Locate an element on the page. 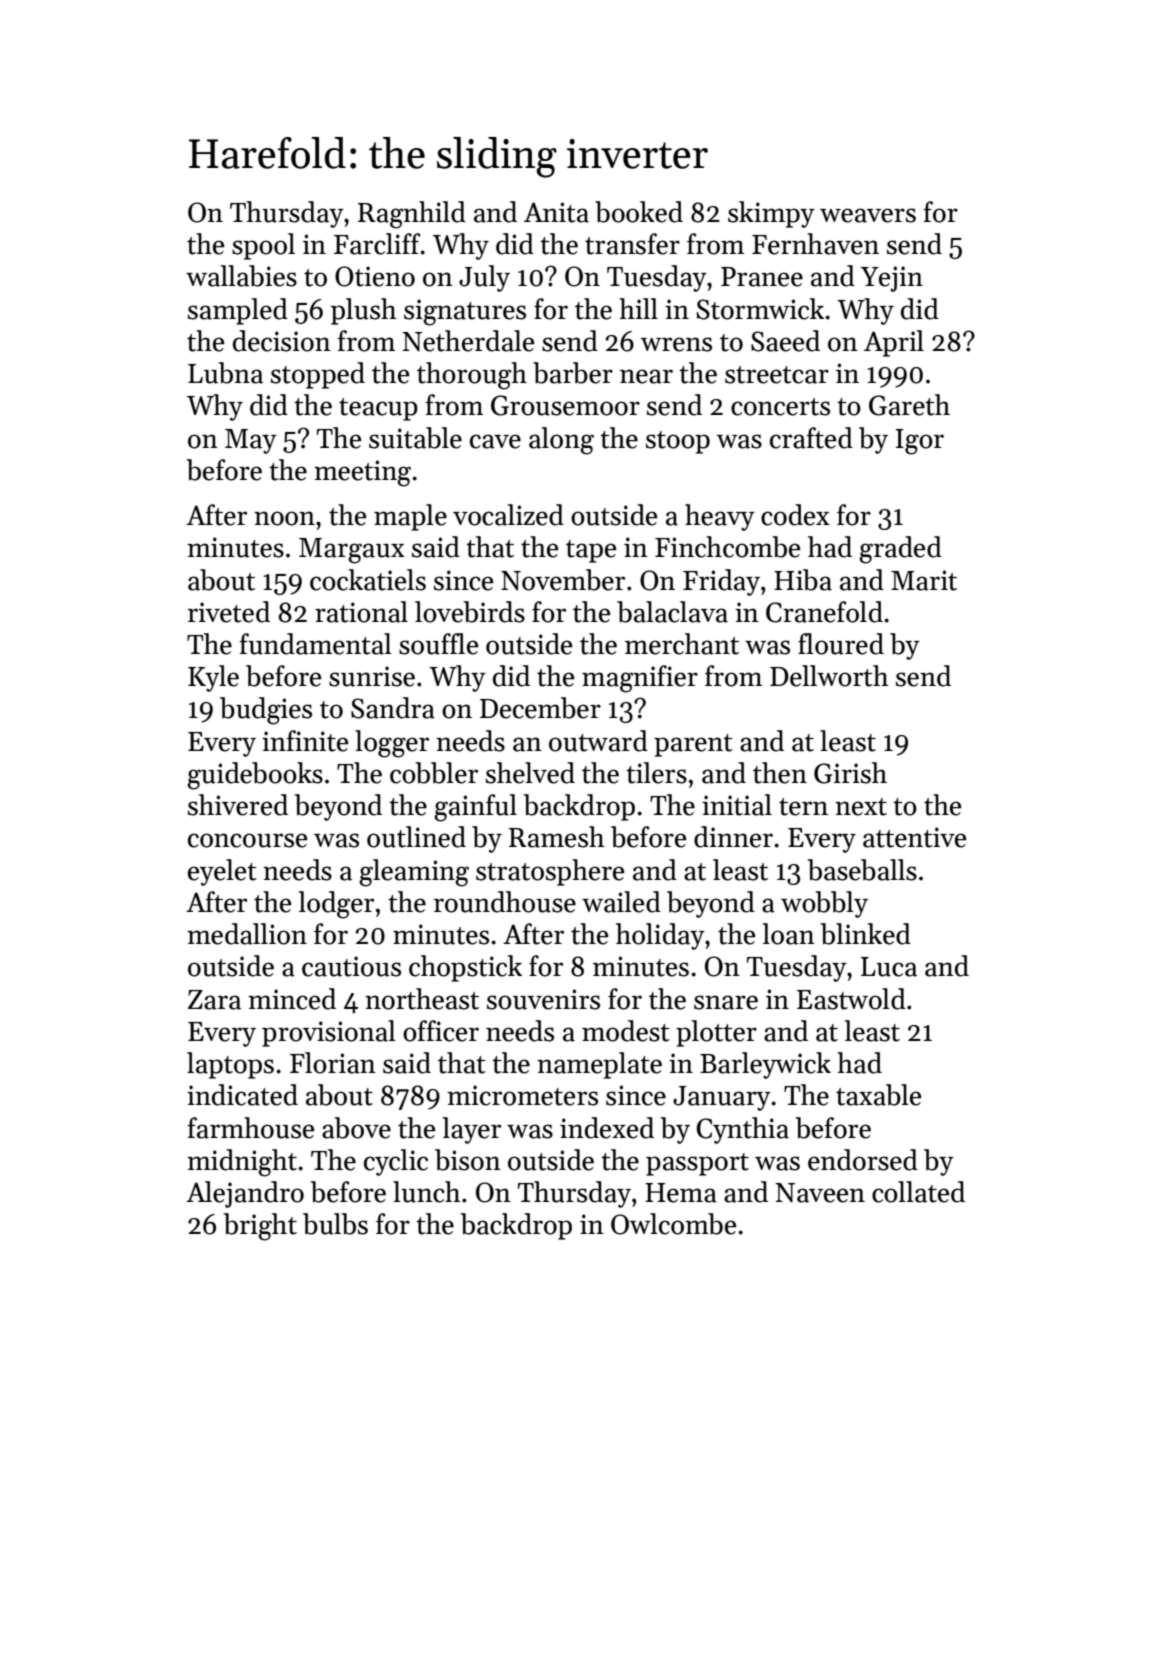 Image resolution: width=1165 pixels, height=1654 pixels. noon is located at coordinates (284, 518).
